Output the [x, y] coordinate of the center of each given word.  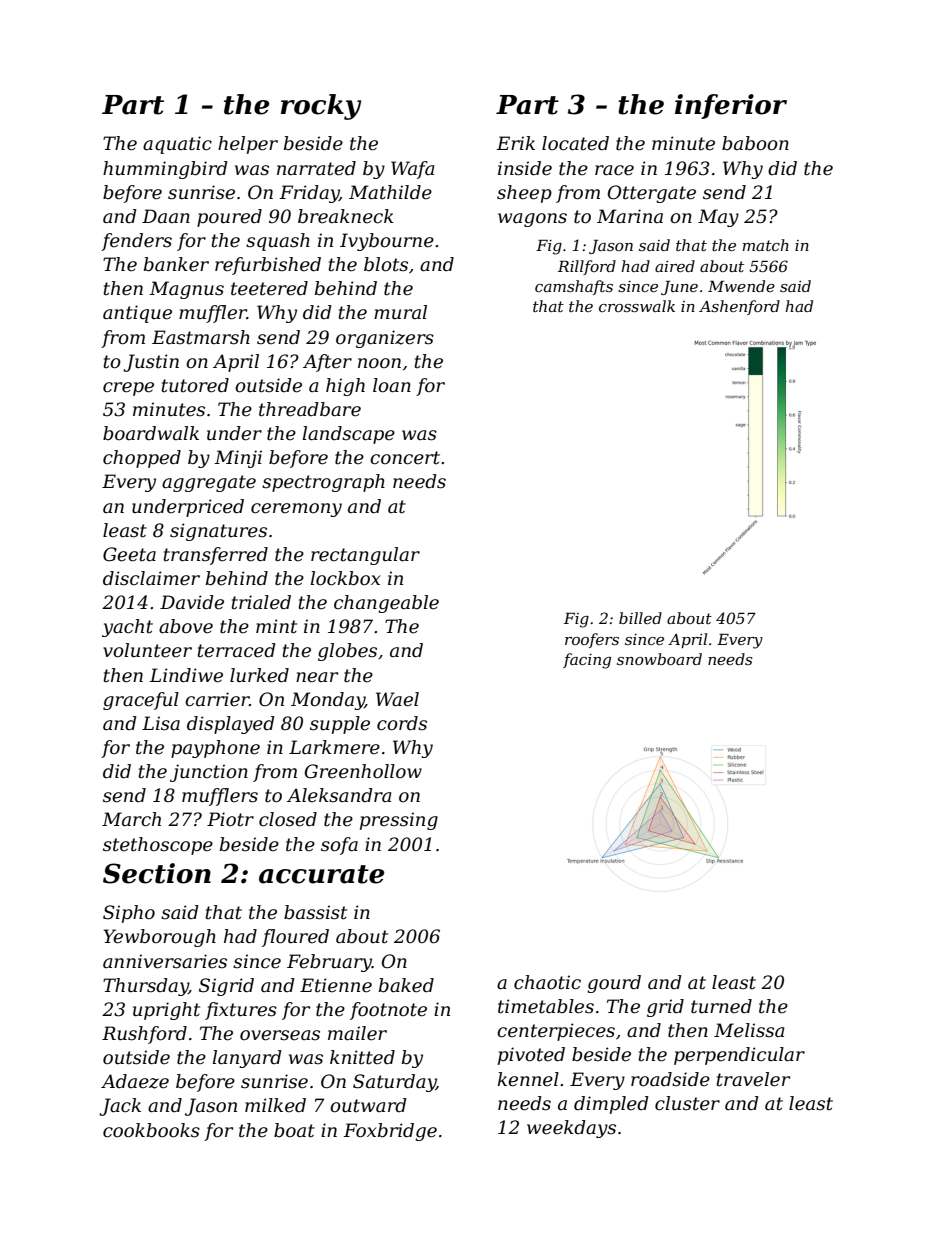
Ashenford [739, 307]
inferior [731, 106]
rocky [321, 107]
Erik [515, 143]
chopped [142, 459]
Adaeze [135, 1081]
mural [400, 312]
